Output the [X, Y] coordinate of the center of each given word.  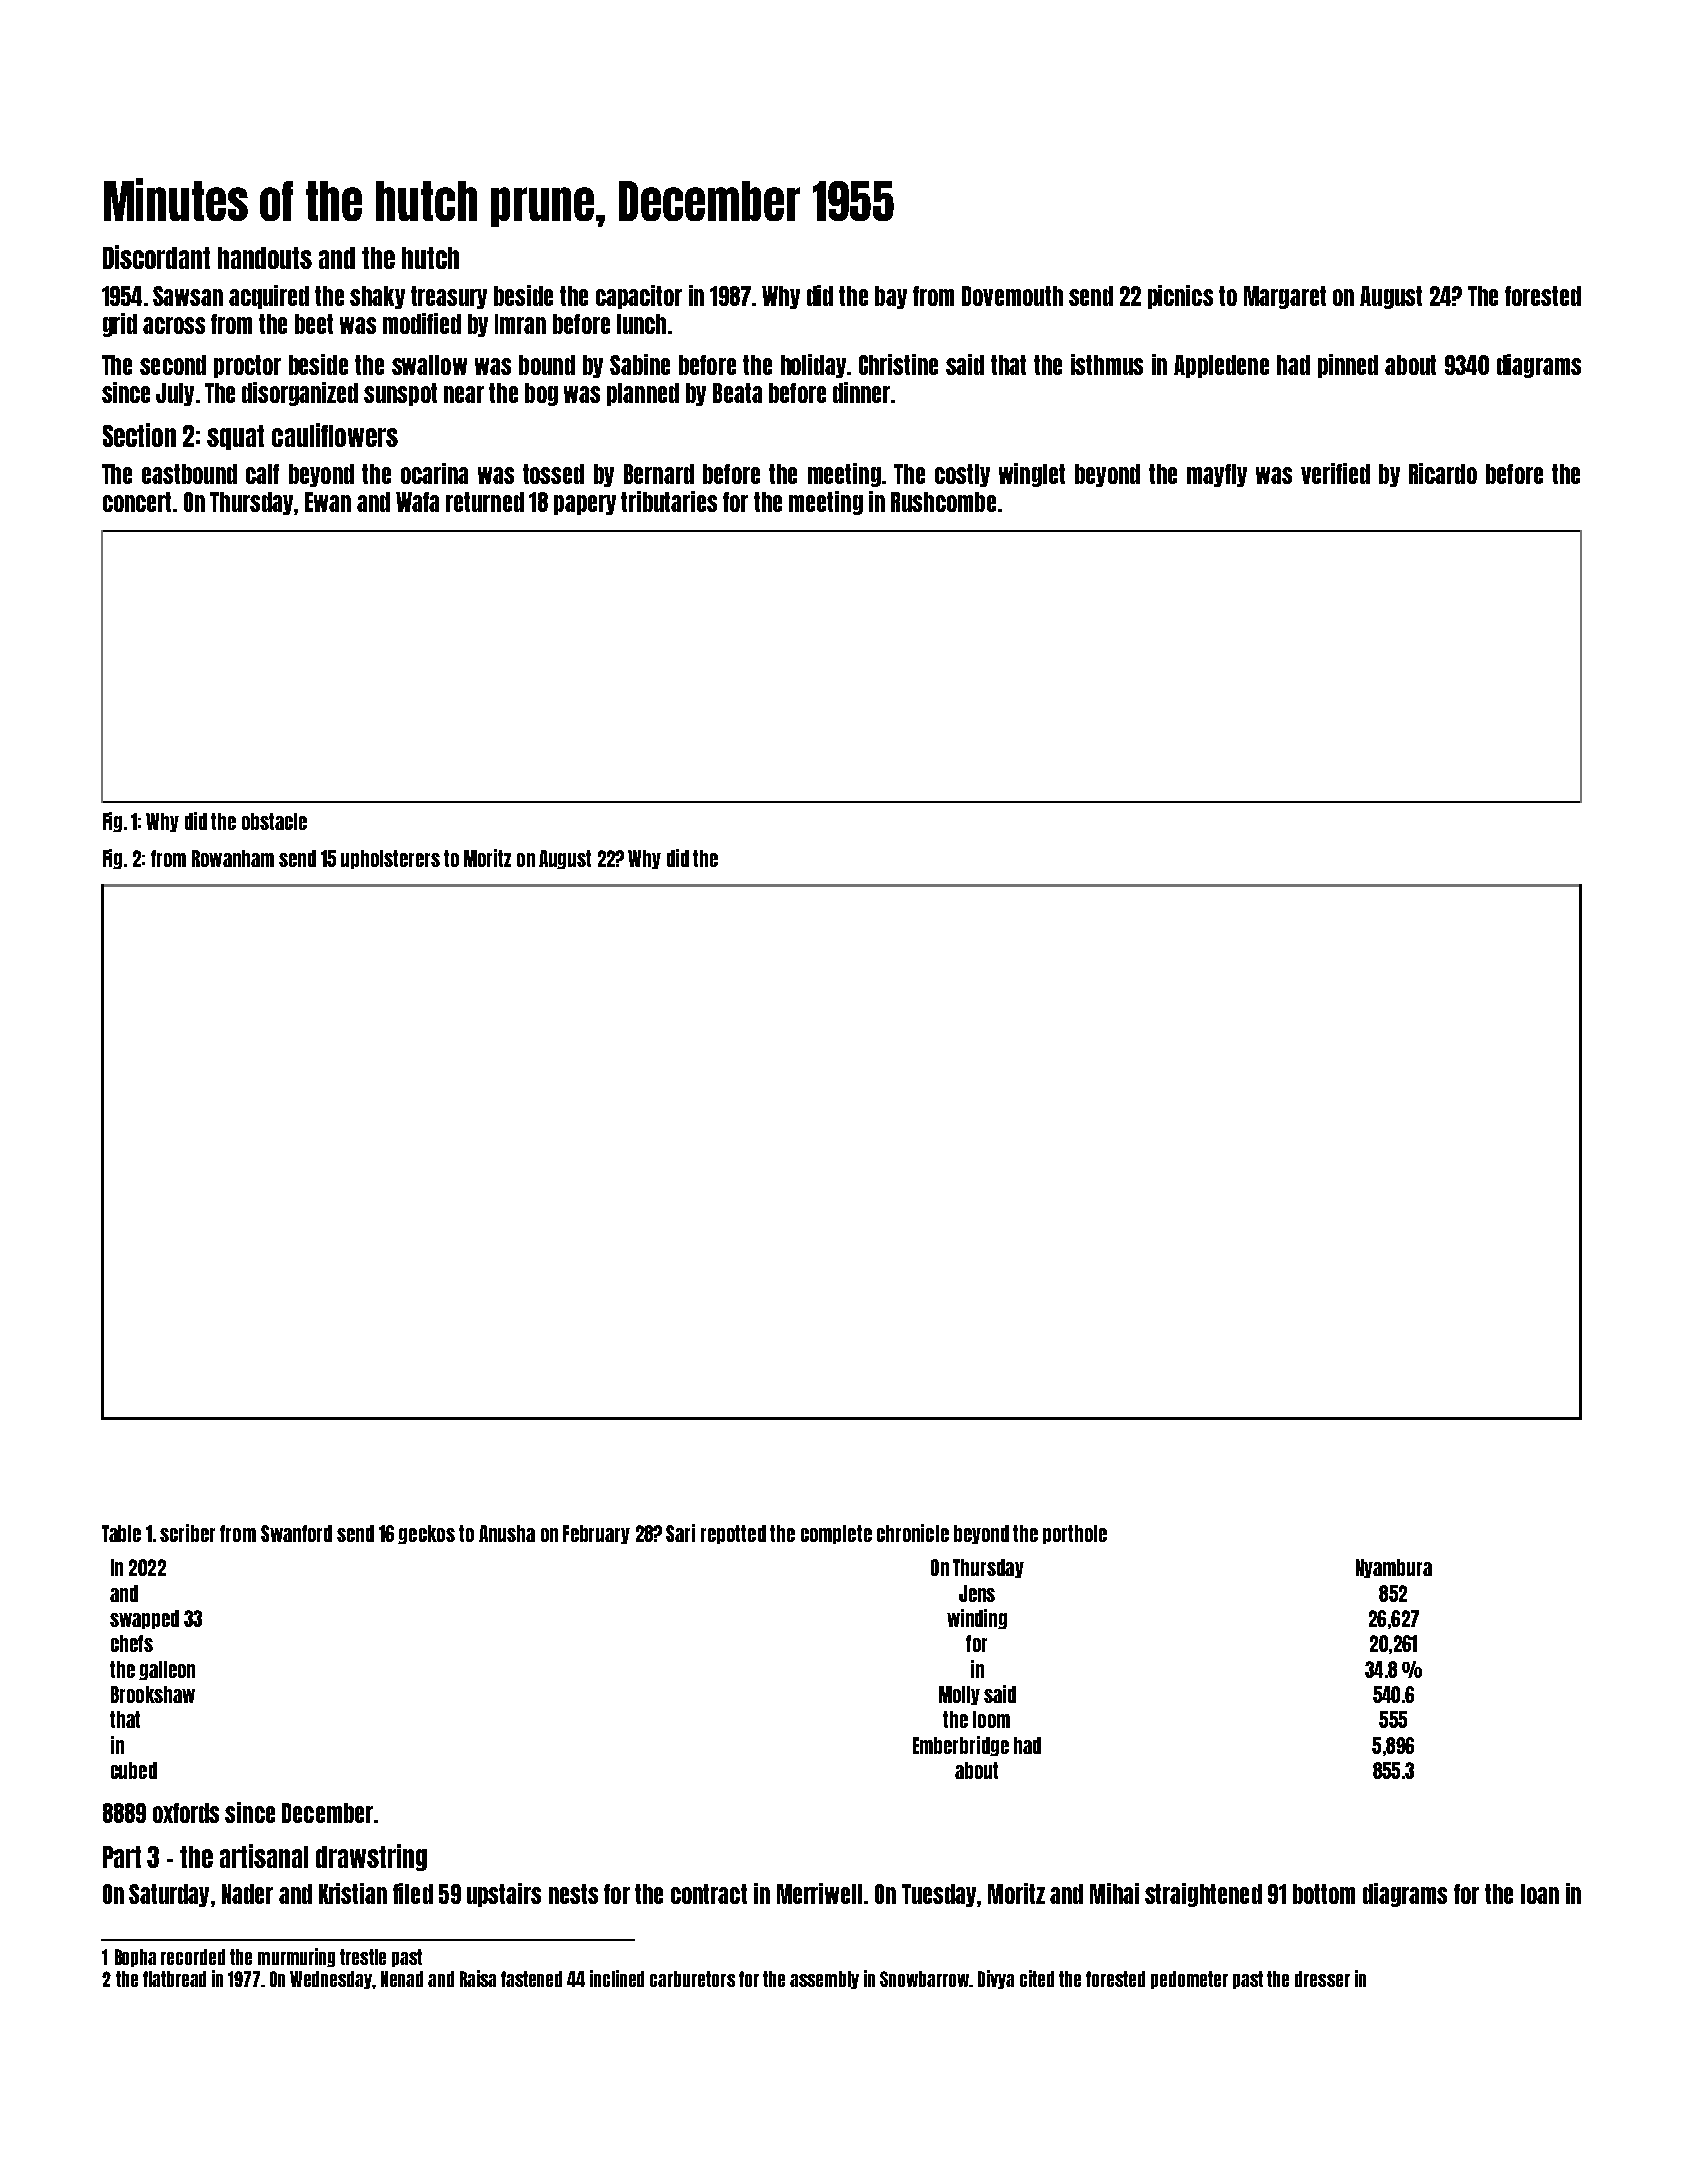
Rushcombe [943, 502]
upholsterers [390, 859]
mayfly [1217, 475]
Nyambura [1394, 1568]
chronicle [913, 1533]
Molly [959, 1695]
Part [122, 1857]
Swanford [296, 1533]
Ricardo [1443, 473]
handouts [265, 258]
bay [891, 297]
